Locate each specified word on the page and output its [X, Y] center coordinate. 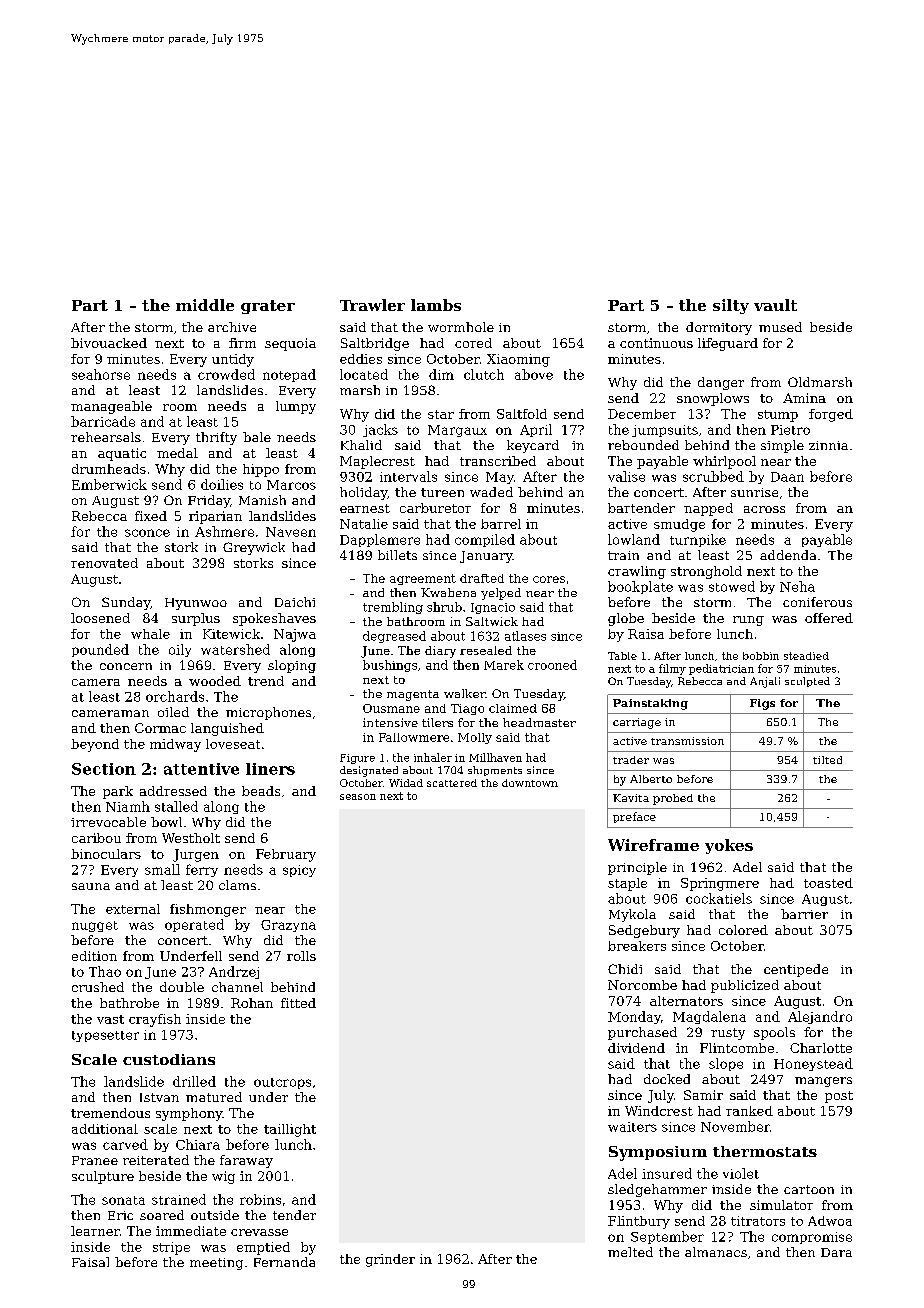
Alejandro [820, 1017]
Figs [762, 704]
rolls [301, 956]
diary [440, 652]
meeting [216, 1264]
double [182, 987]
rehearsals [106, 437]
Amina [804, 398]
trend [266, 681]
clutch [484, 374]
